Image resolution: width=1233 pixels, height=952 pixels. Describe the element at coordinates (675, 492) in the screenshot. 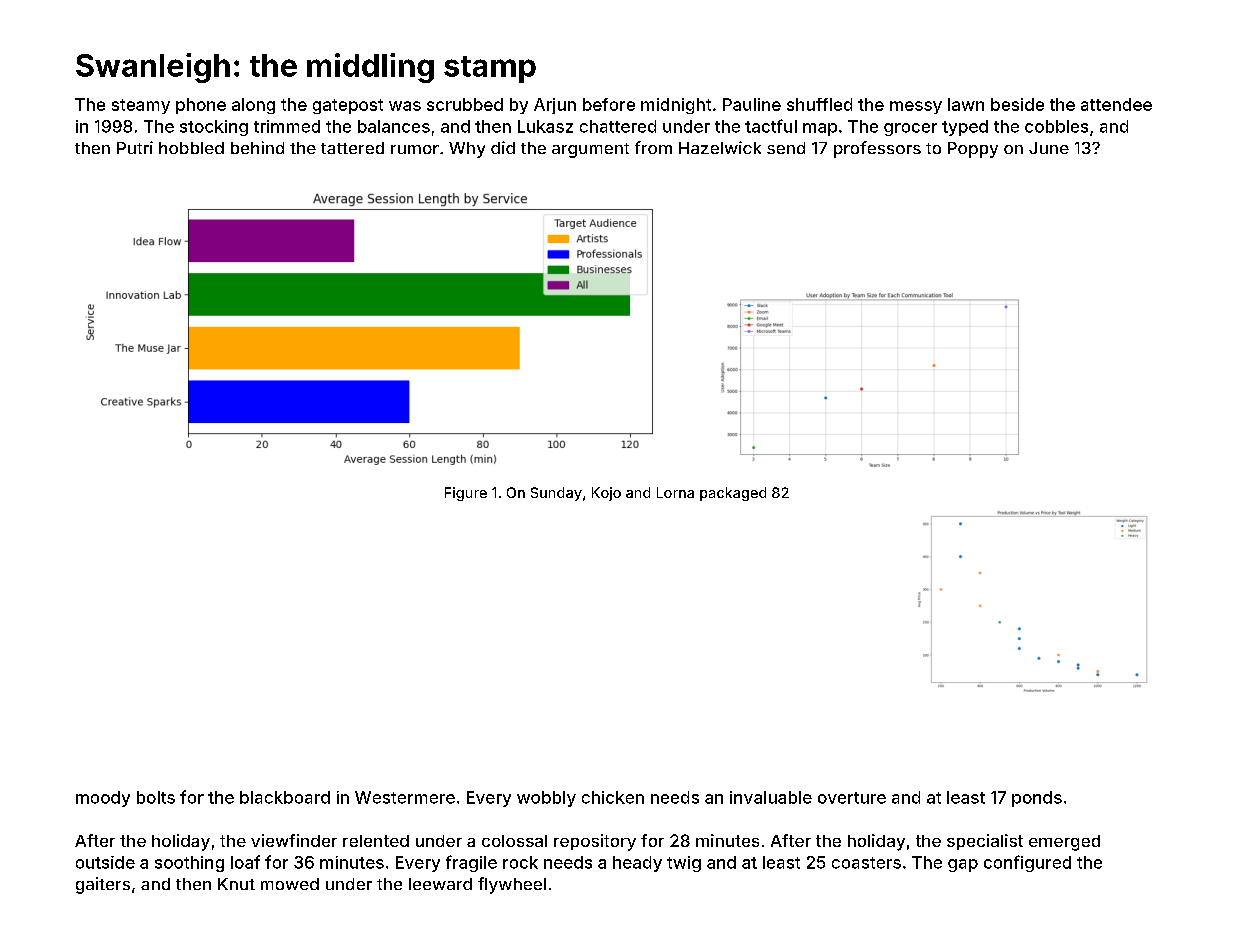

I see `Lorna` at that location.
